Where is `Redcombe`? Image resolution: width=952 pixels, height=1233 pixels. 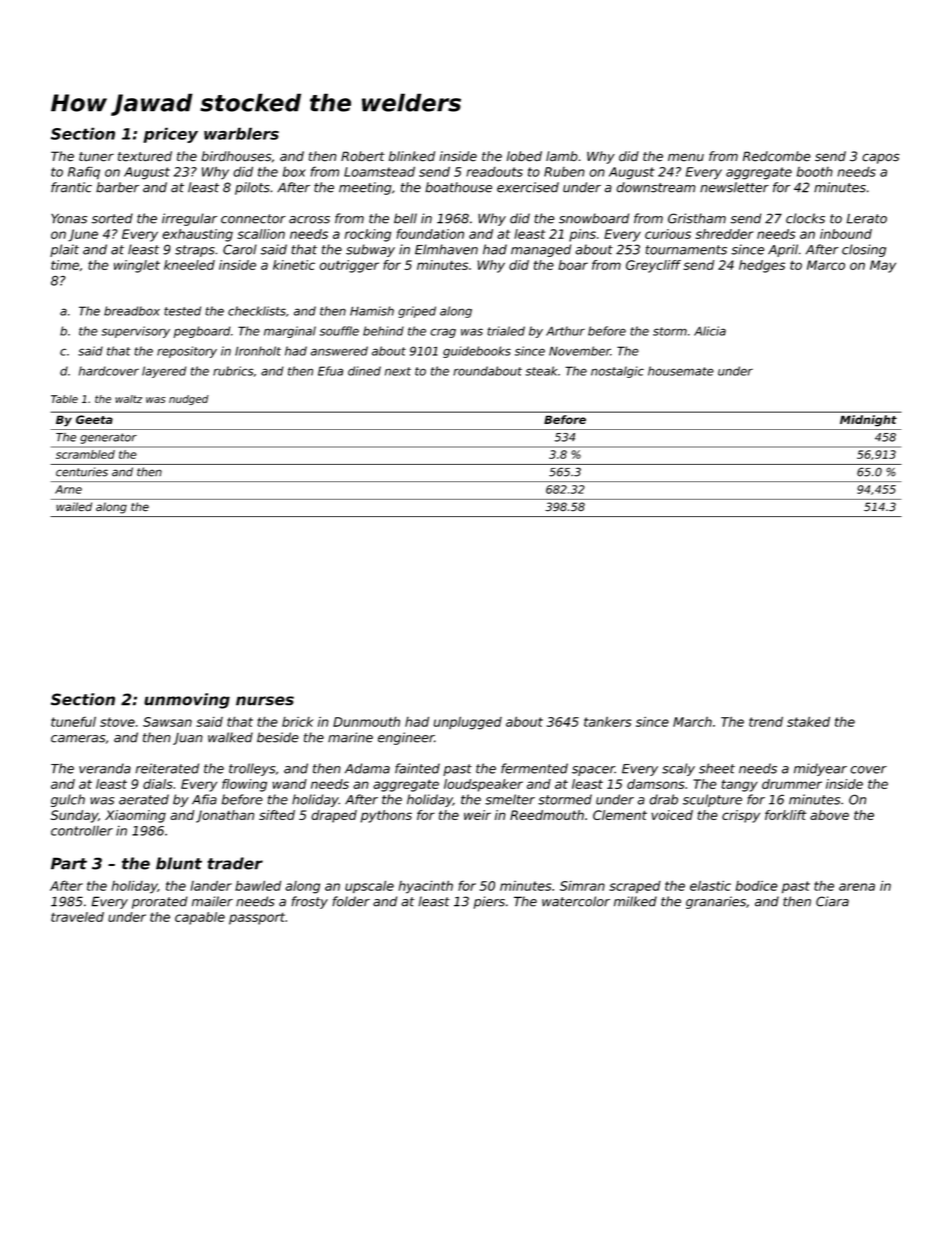 Redcombe is located at coordinates (777, 156).
